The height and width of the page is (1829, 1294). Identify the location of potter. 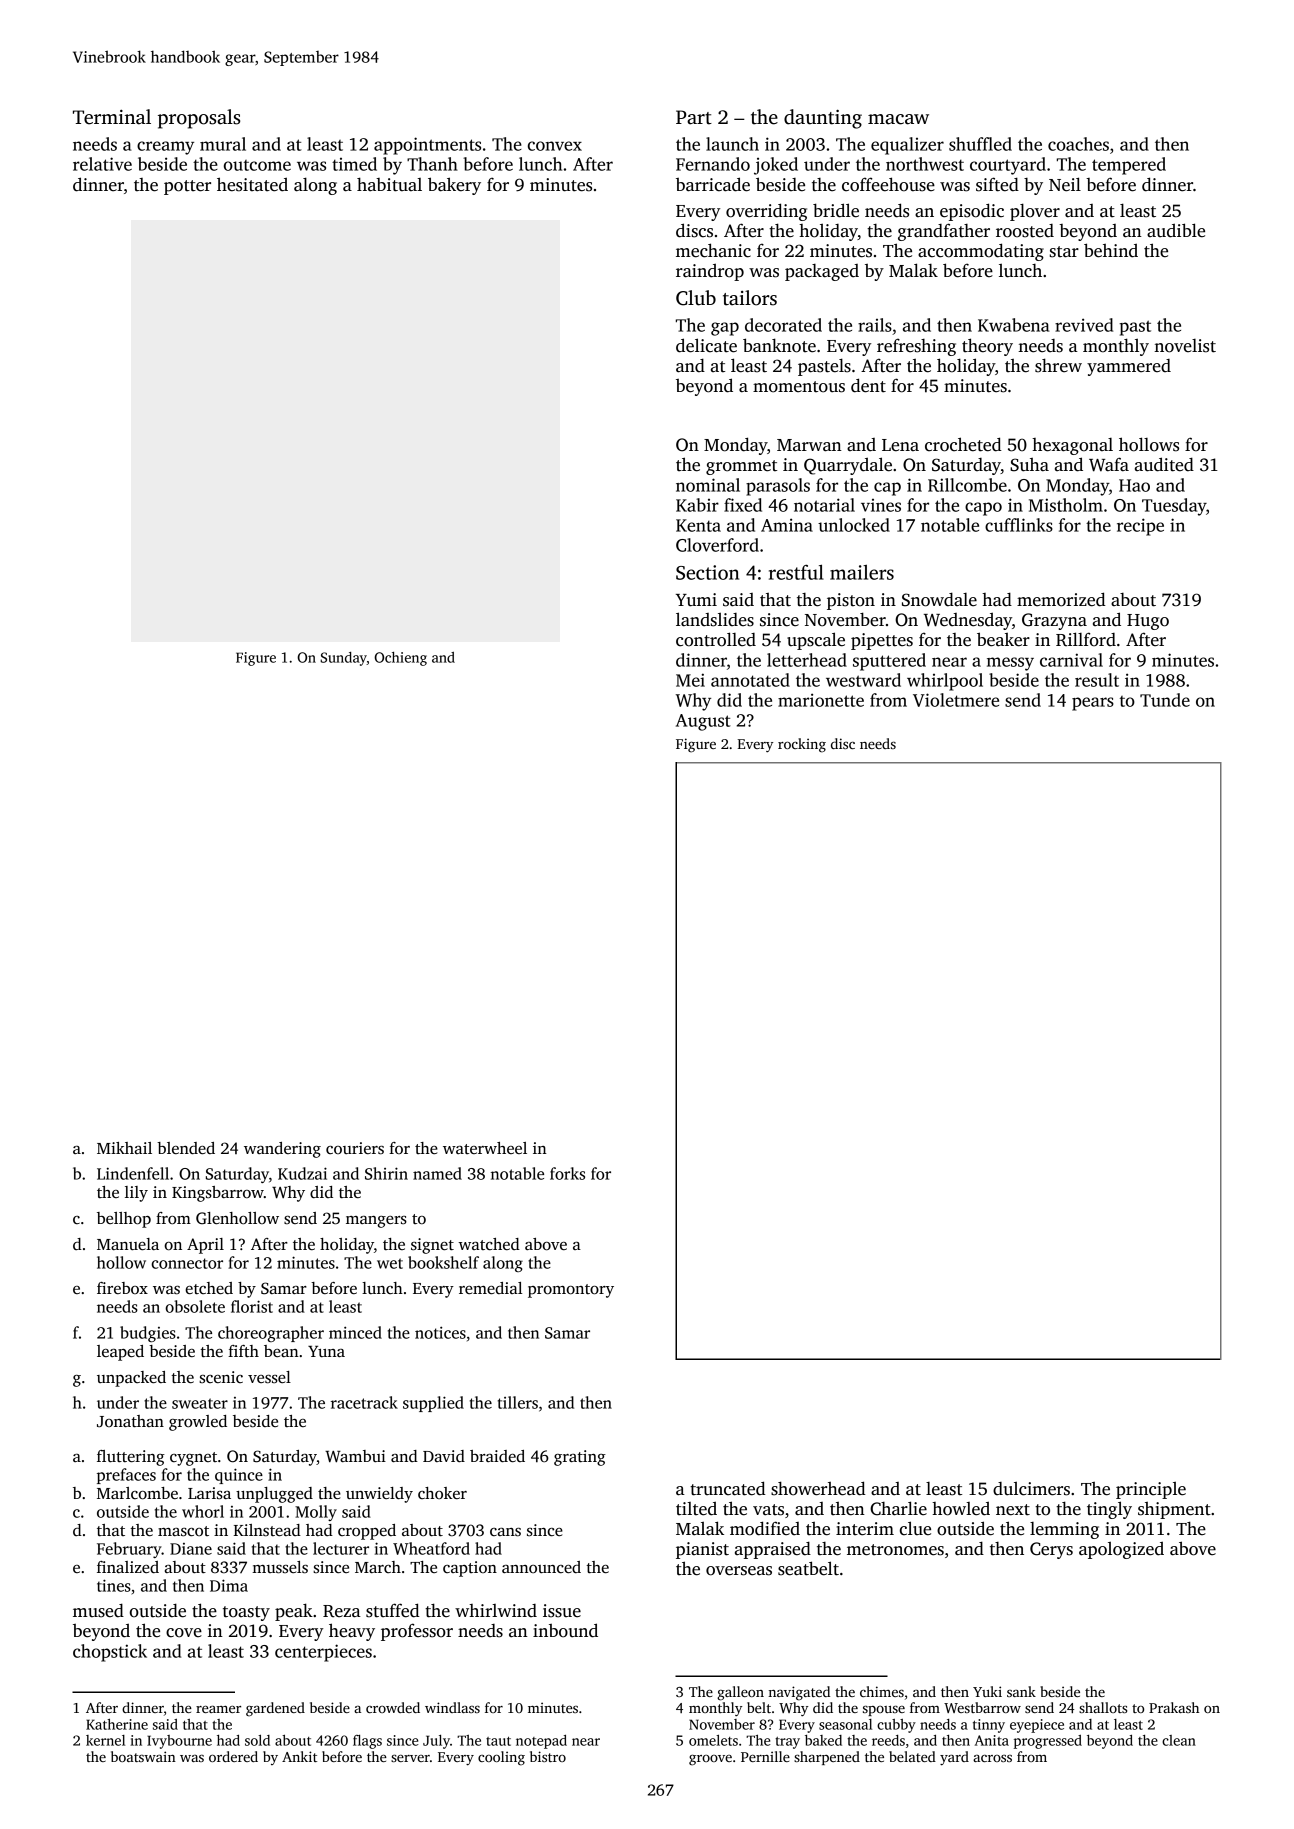
(187, 187).
